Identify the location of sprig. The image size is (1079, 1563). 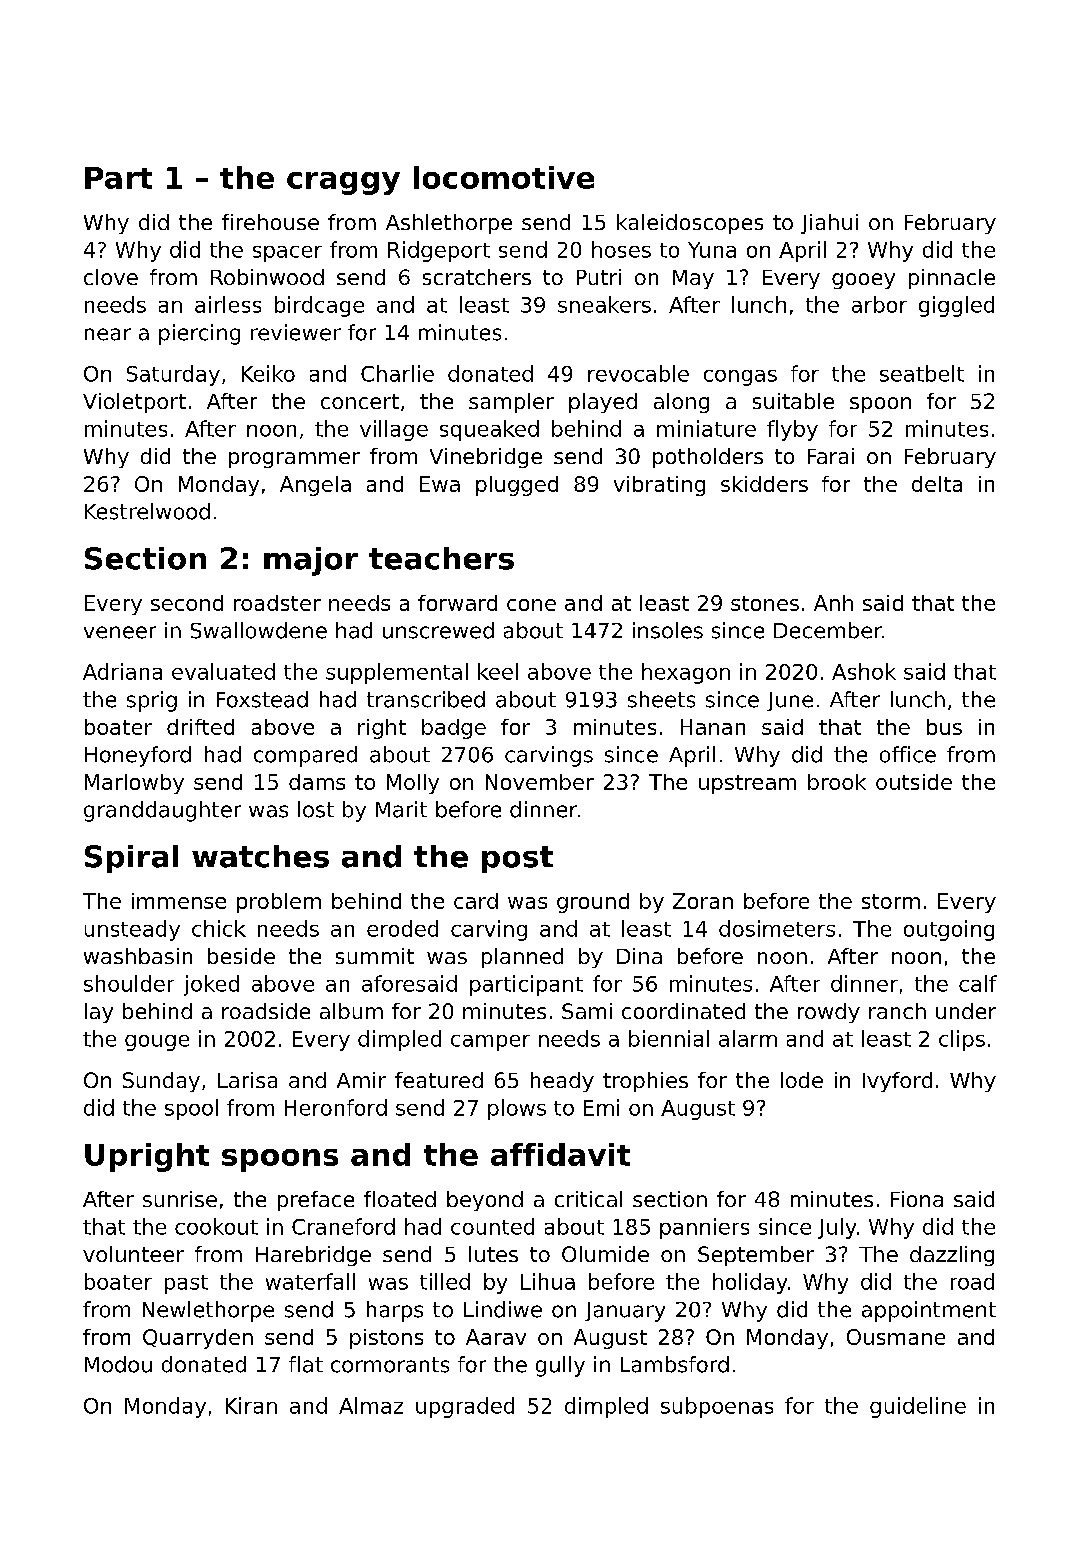
(152, 701).
